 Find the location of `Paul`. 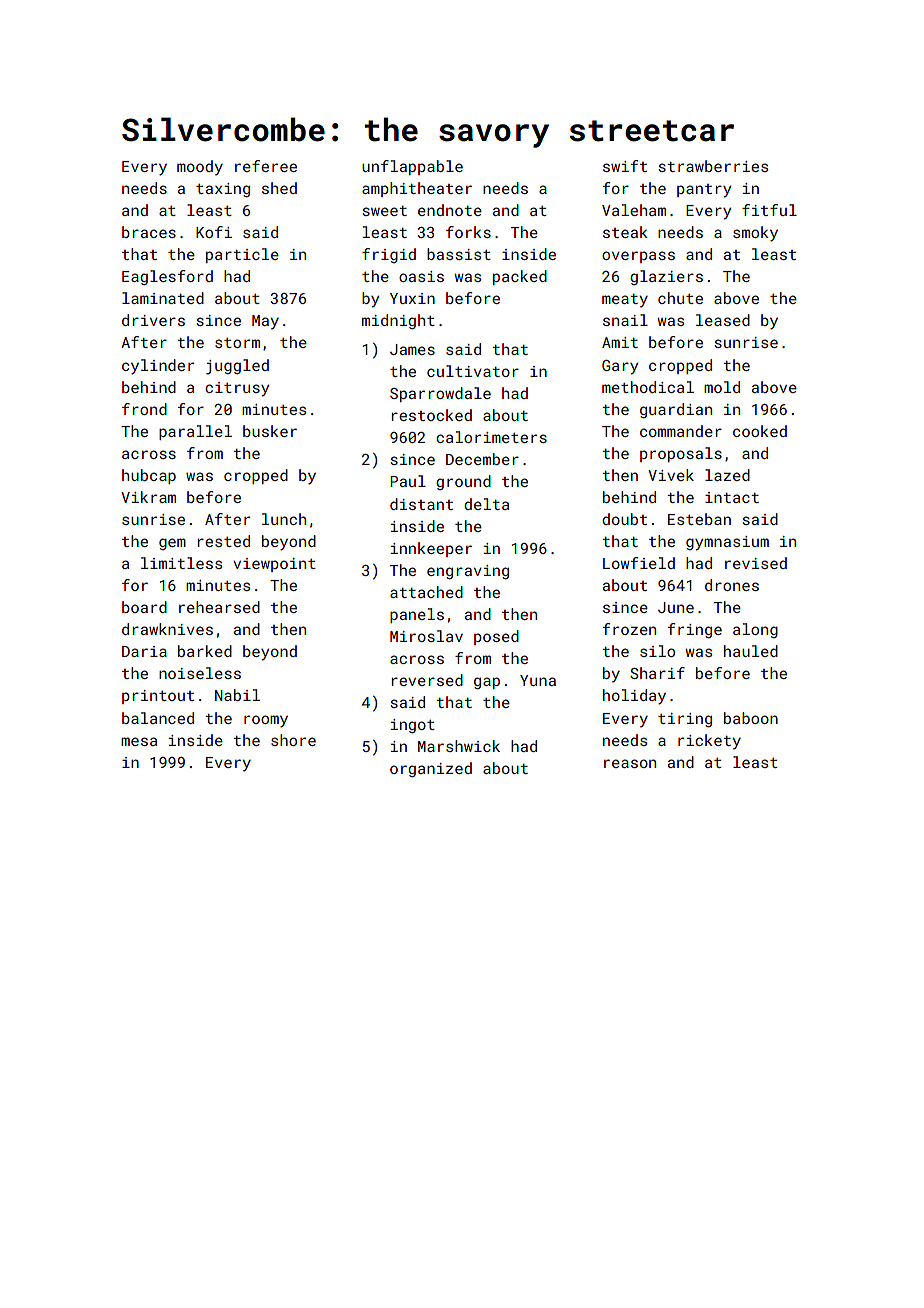

Paul is located at coordinates (408, 481).
